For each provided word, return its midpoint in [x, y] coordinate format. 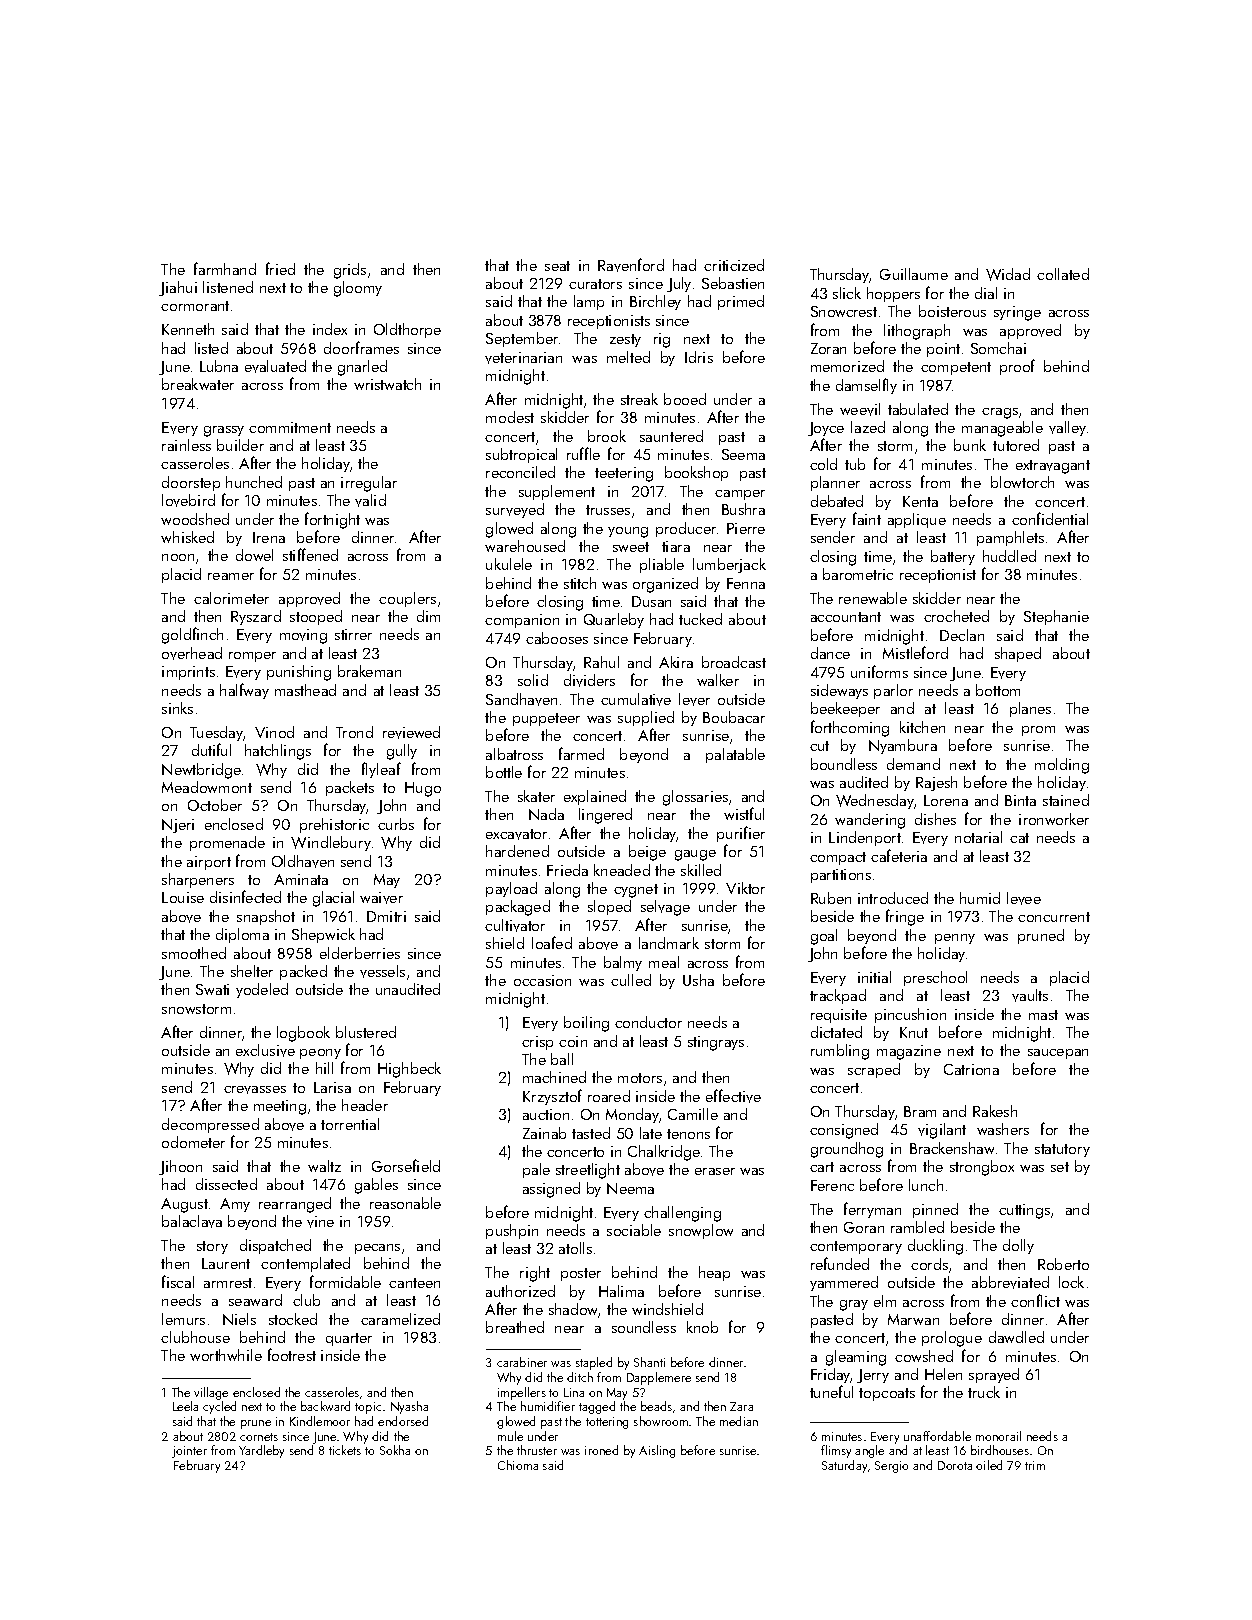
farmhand [225, 268]
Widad [1008, 274]
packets [350, 788]
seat [557, 266]
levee [1024, 898]
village [211, 1393]
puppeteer [546, 719]
